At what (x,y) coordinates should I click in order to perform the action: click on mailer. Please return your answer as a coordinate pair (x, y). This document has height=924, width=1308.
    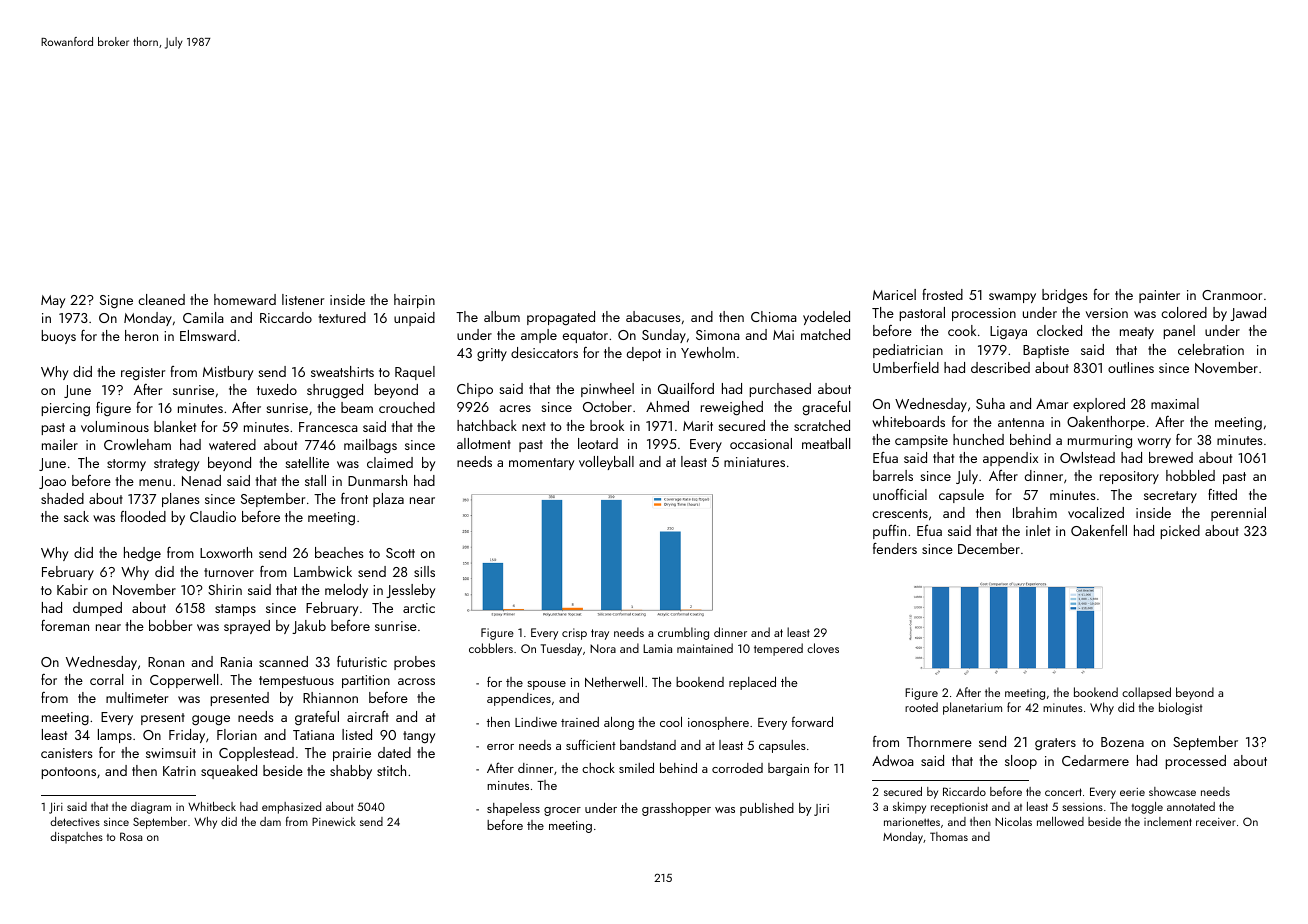
    Looking at the image, I should click on (60, 444).
